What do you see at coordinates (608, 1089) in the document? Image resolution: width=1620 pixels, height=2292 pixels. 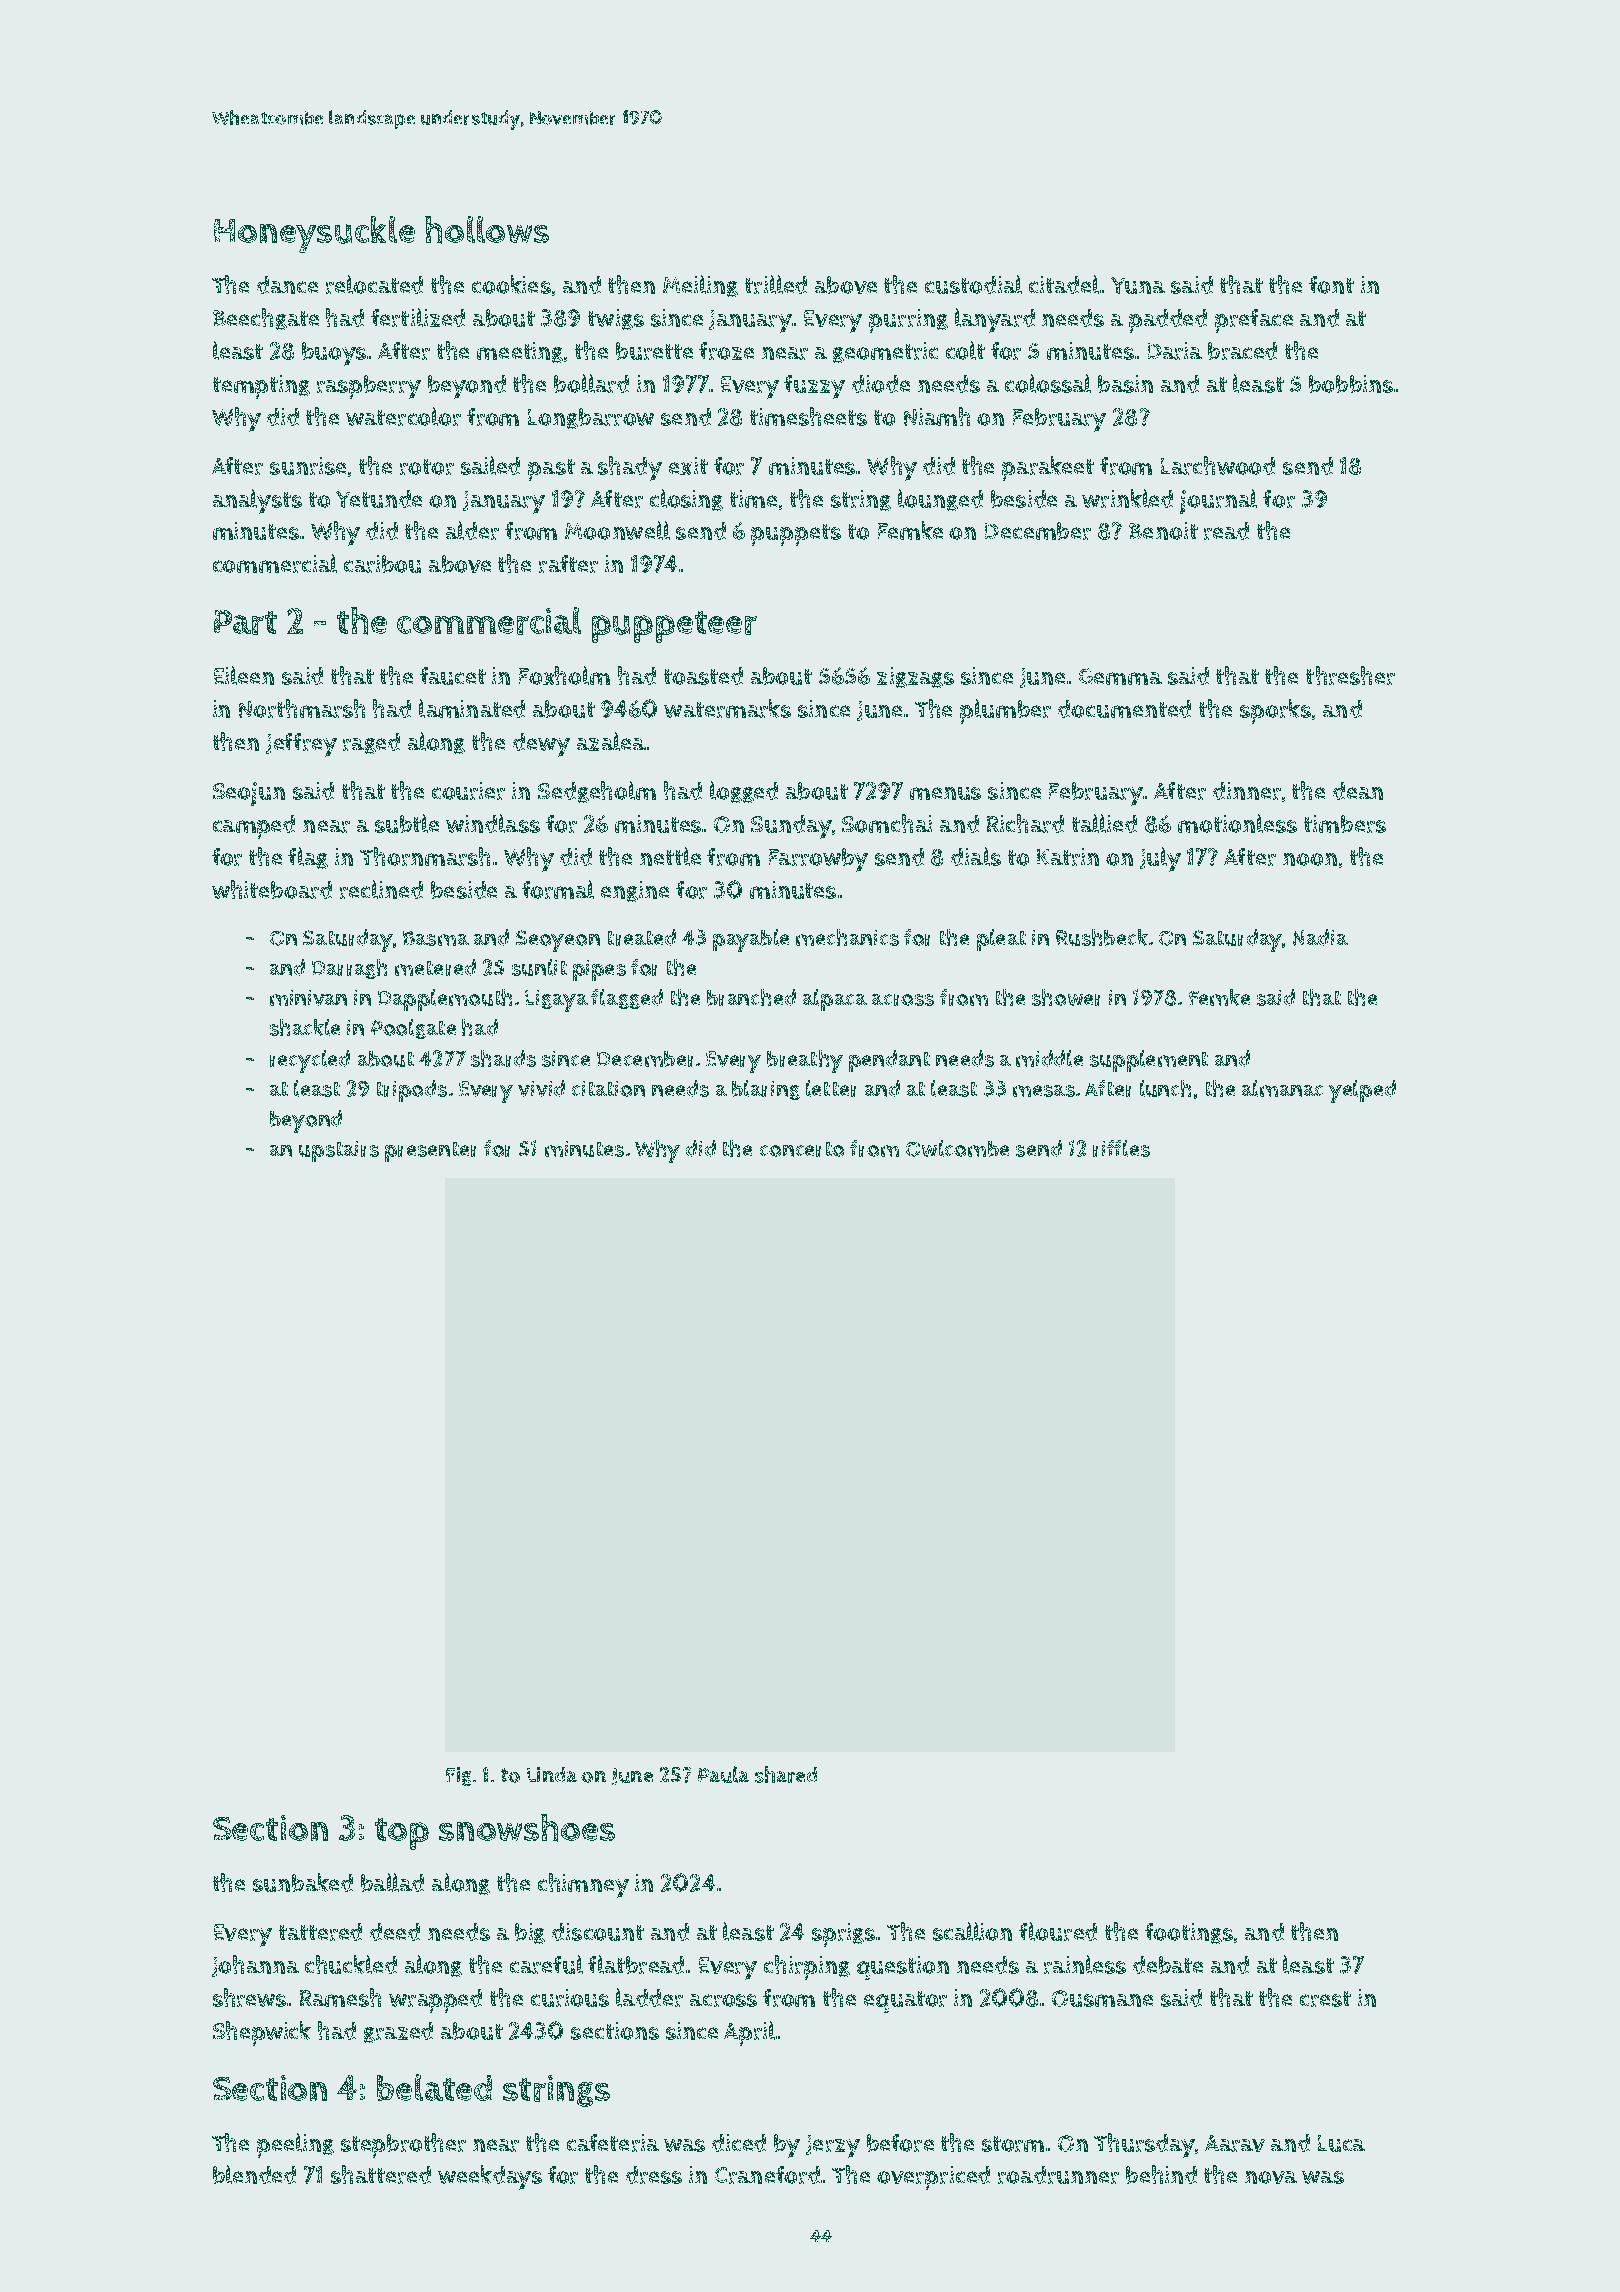 I see `citation` at bounding box center [608, 1089].
